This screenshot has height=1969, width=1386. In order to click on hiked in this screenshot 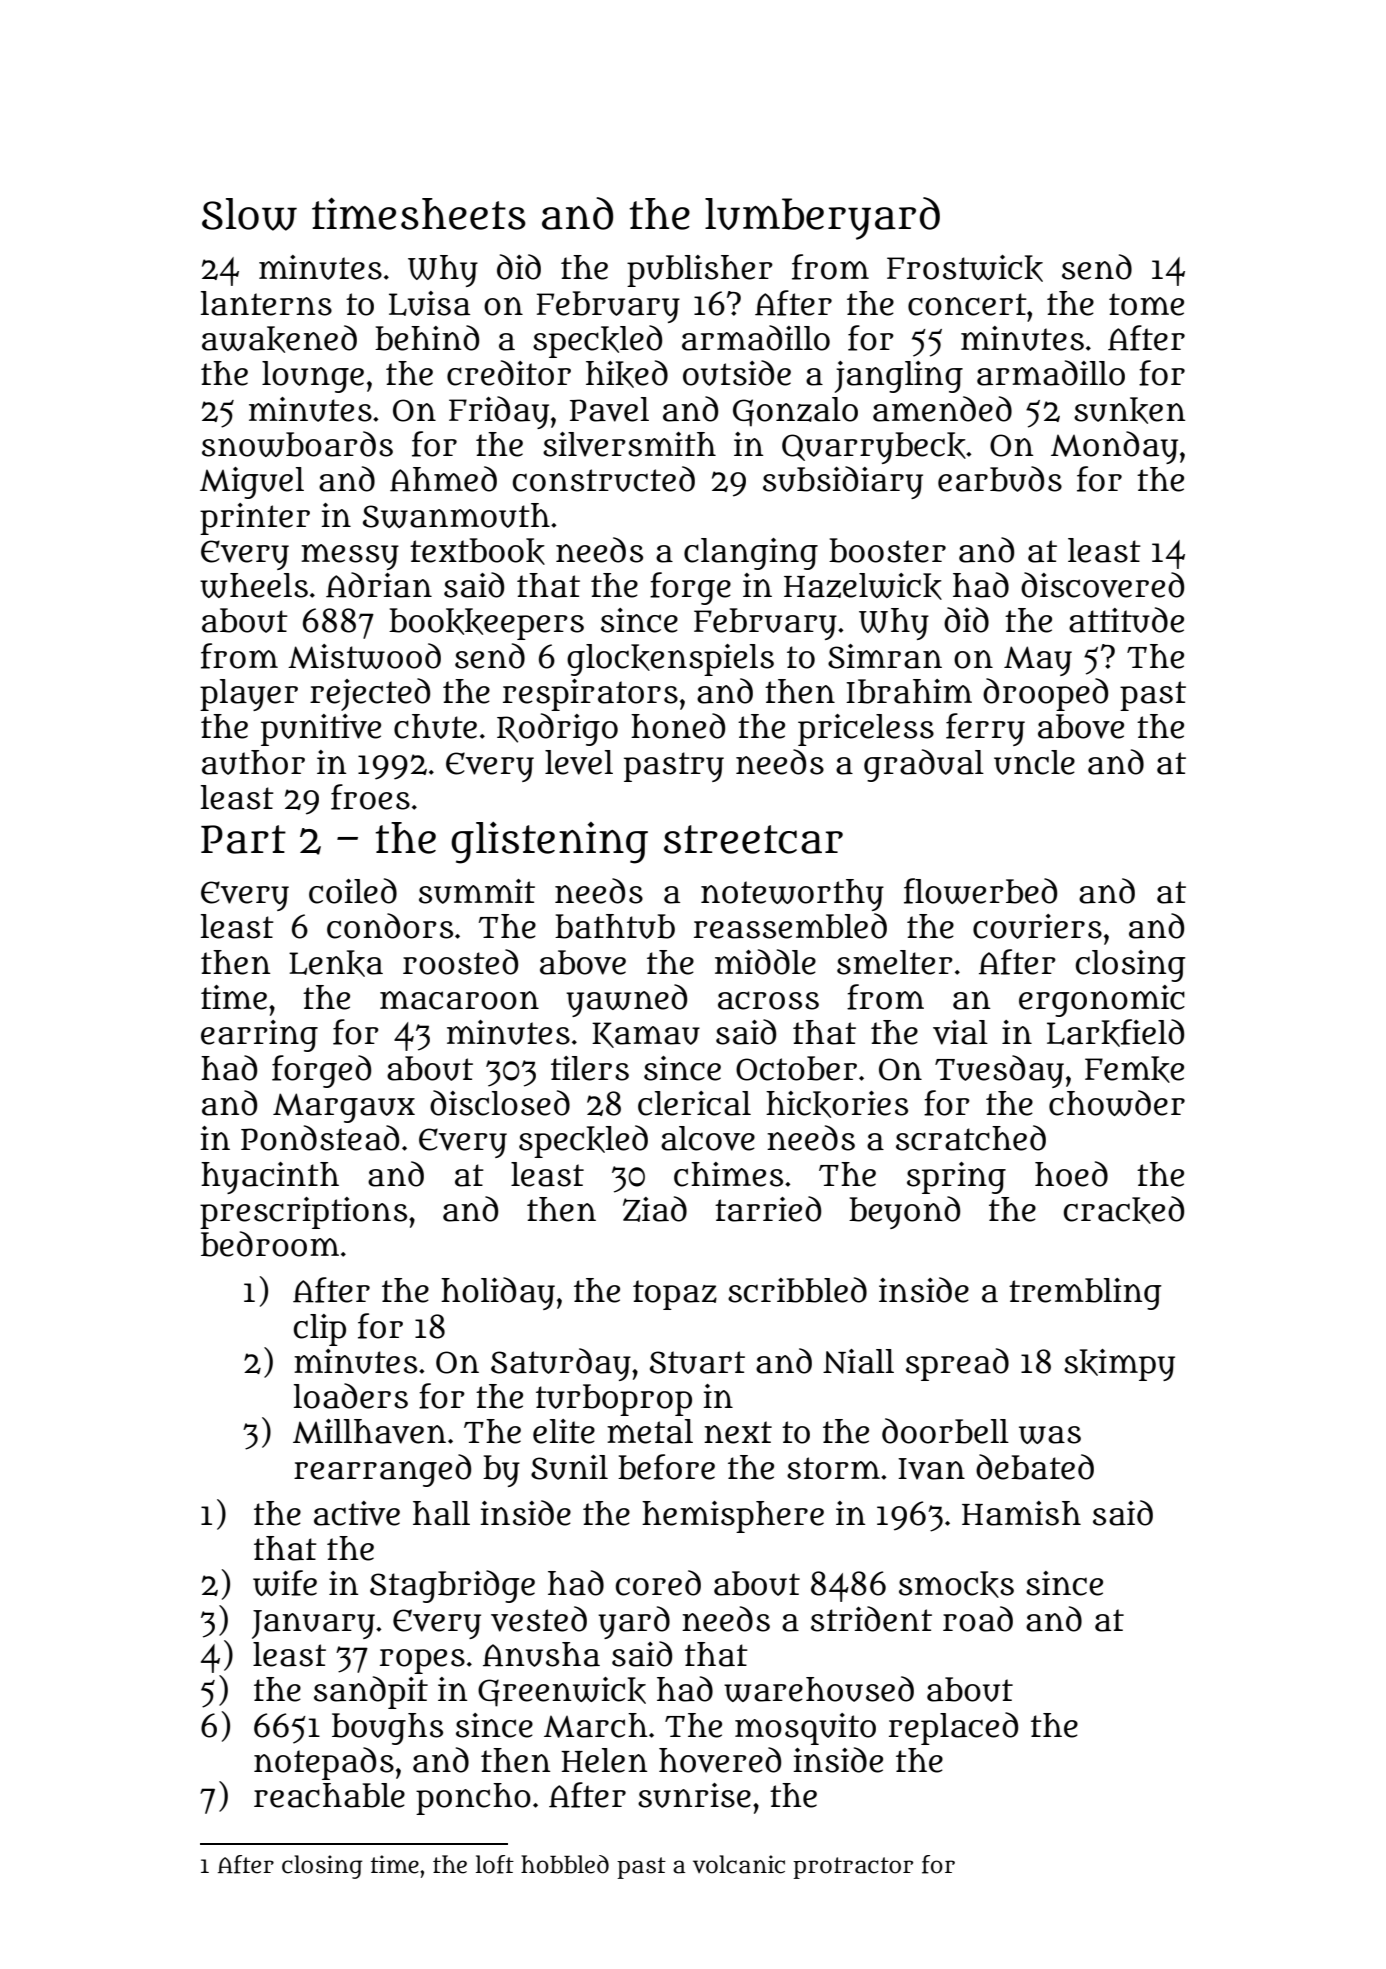, I will do `click(627, 374)`.
